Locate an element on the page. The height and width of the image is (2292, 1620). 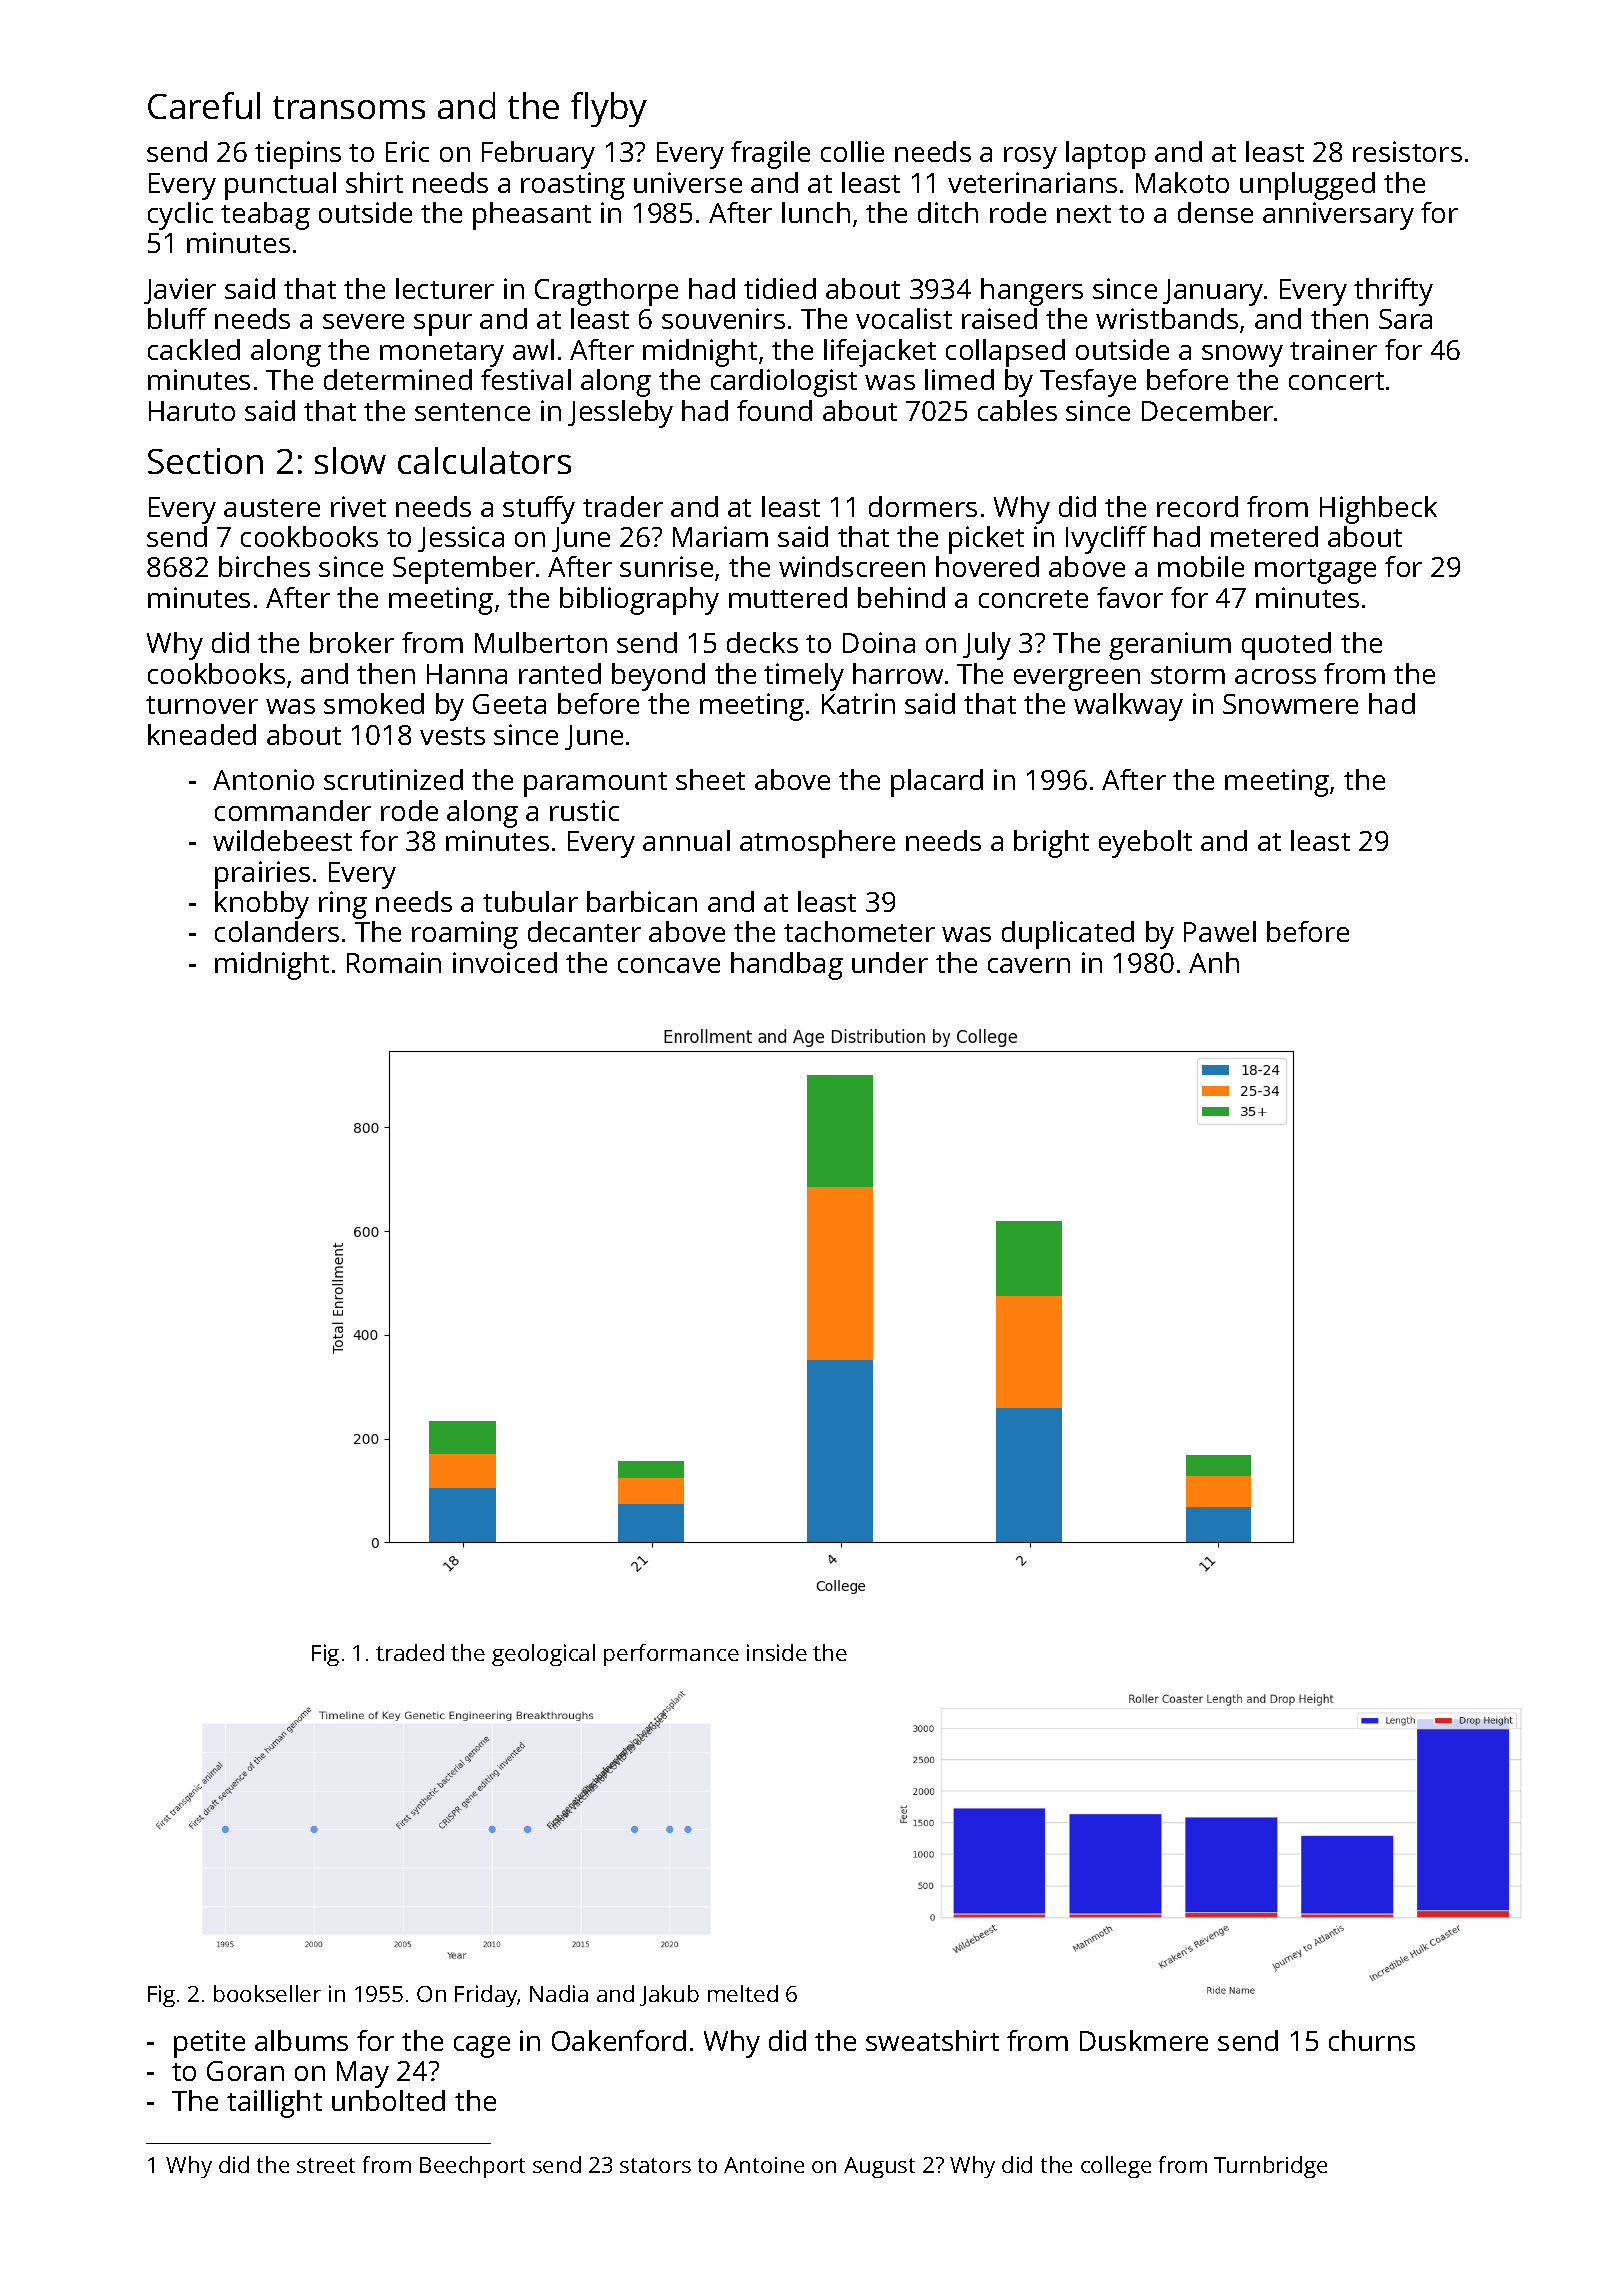
traded is located at coordinates (410, 1652).
